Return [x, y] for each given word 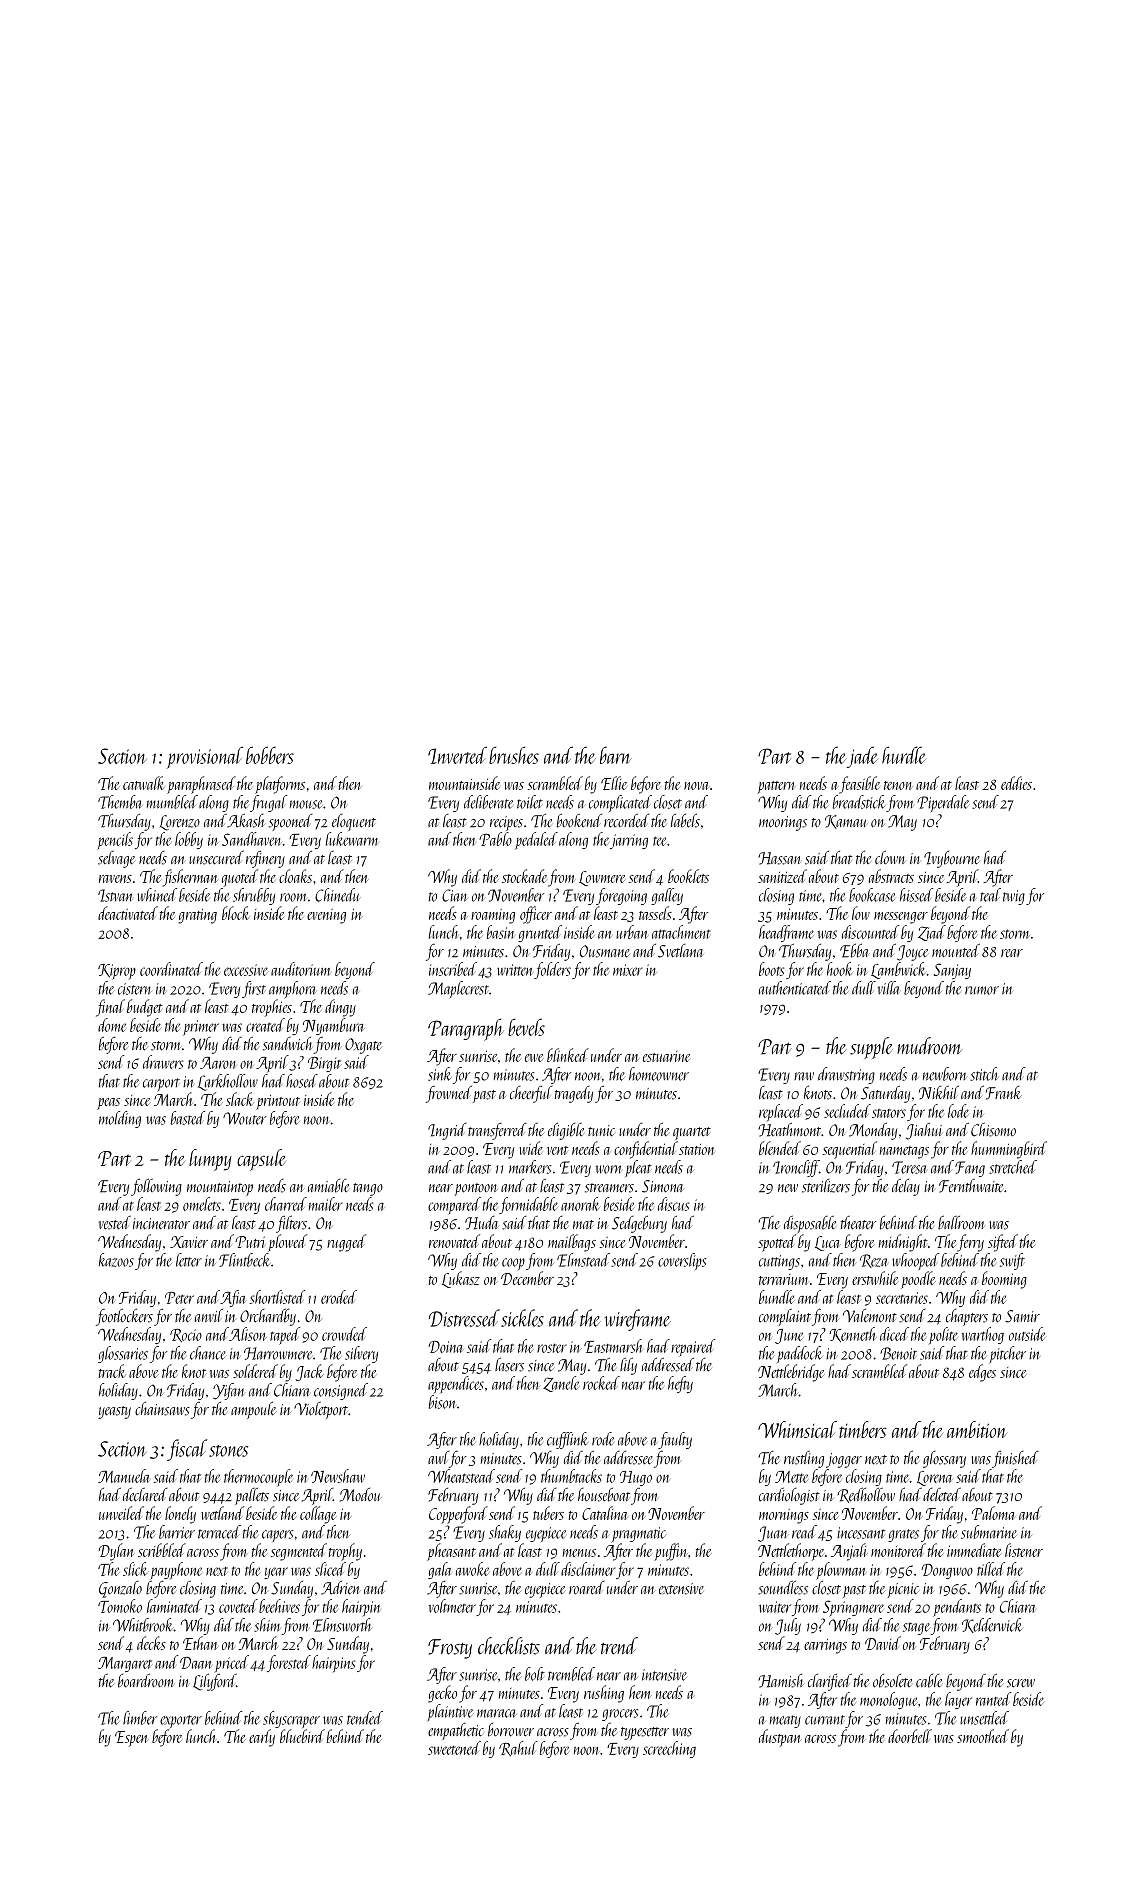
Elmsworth [342, 1625]
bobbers [270, 755]
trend [619, 1646]
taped [285, 1336]
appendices [456, 1385]
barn [616, 755]
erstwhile [875, 1278]
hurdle [904, 755]
